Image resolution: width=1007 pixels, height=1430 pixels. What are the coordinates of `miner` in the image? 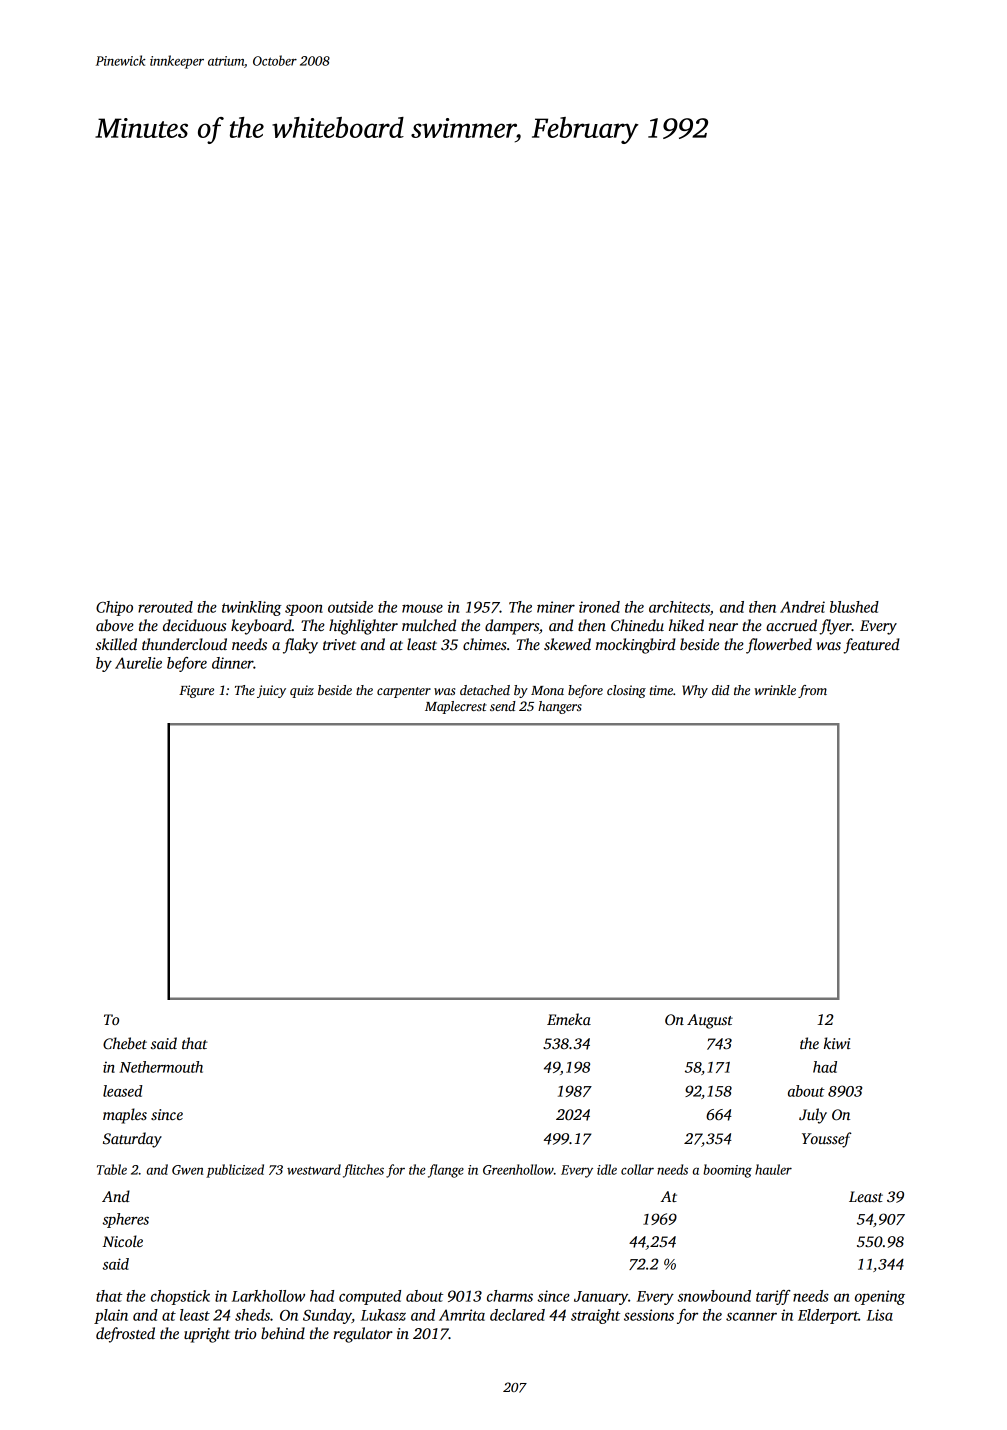 It's located at (556, 607).
